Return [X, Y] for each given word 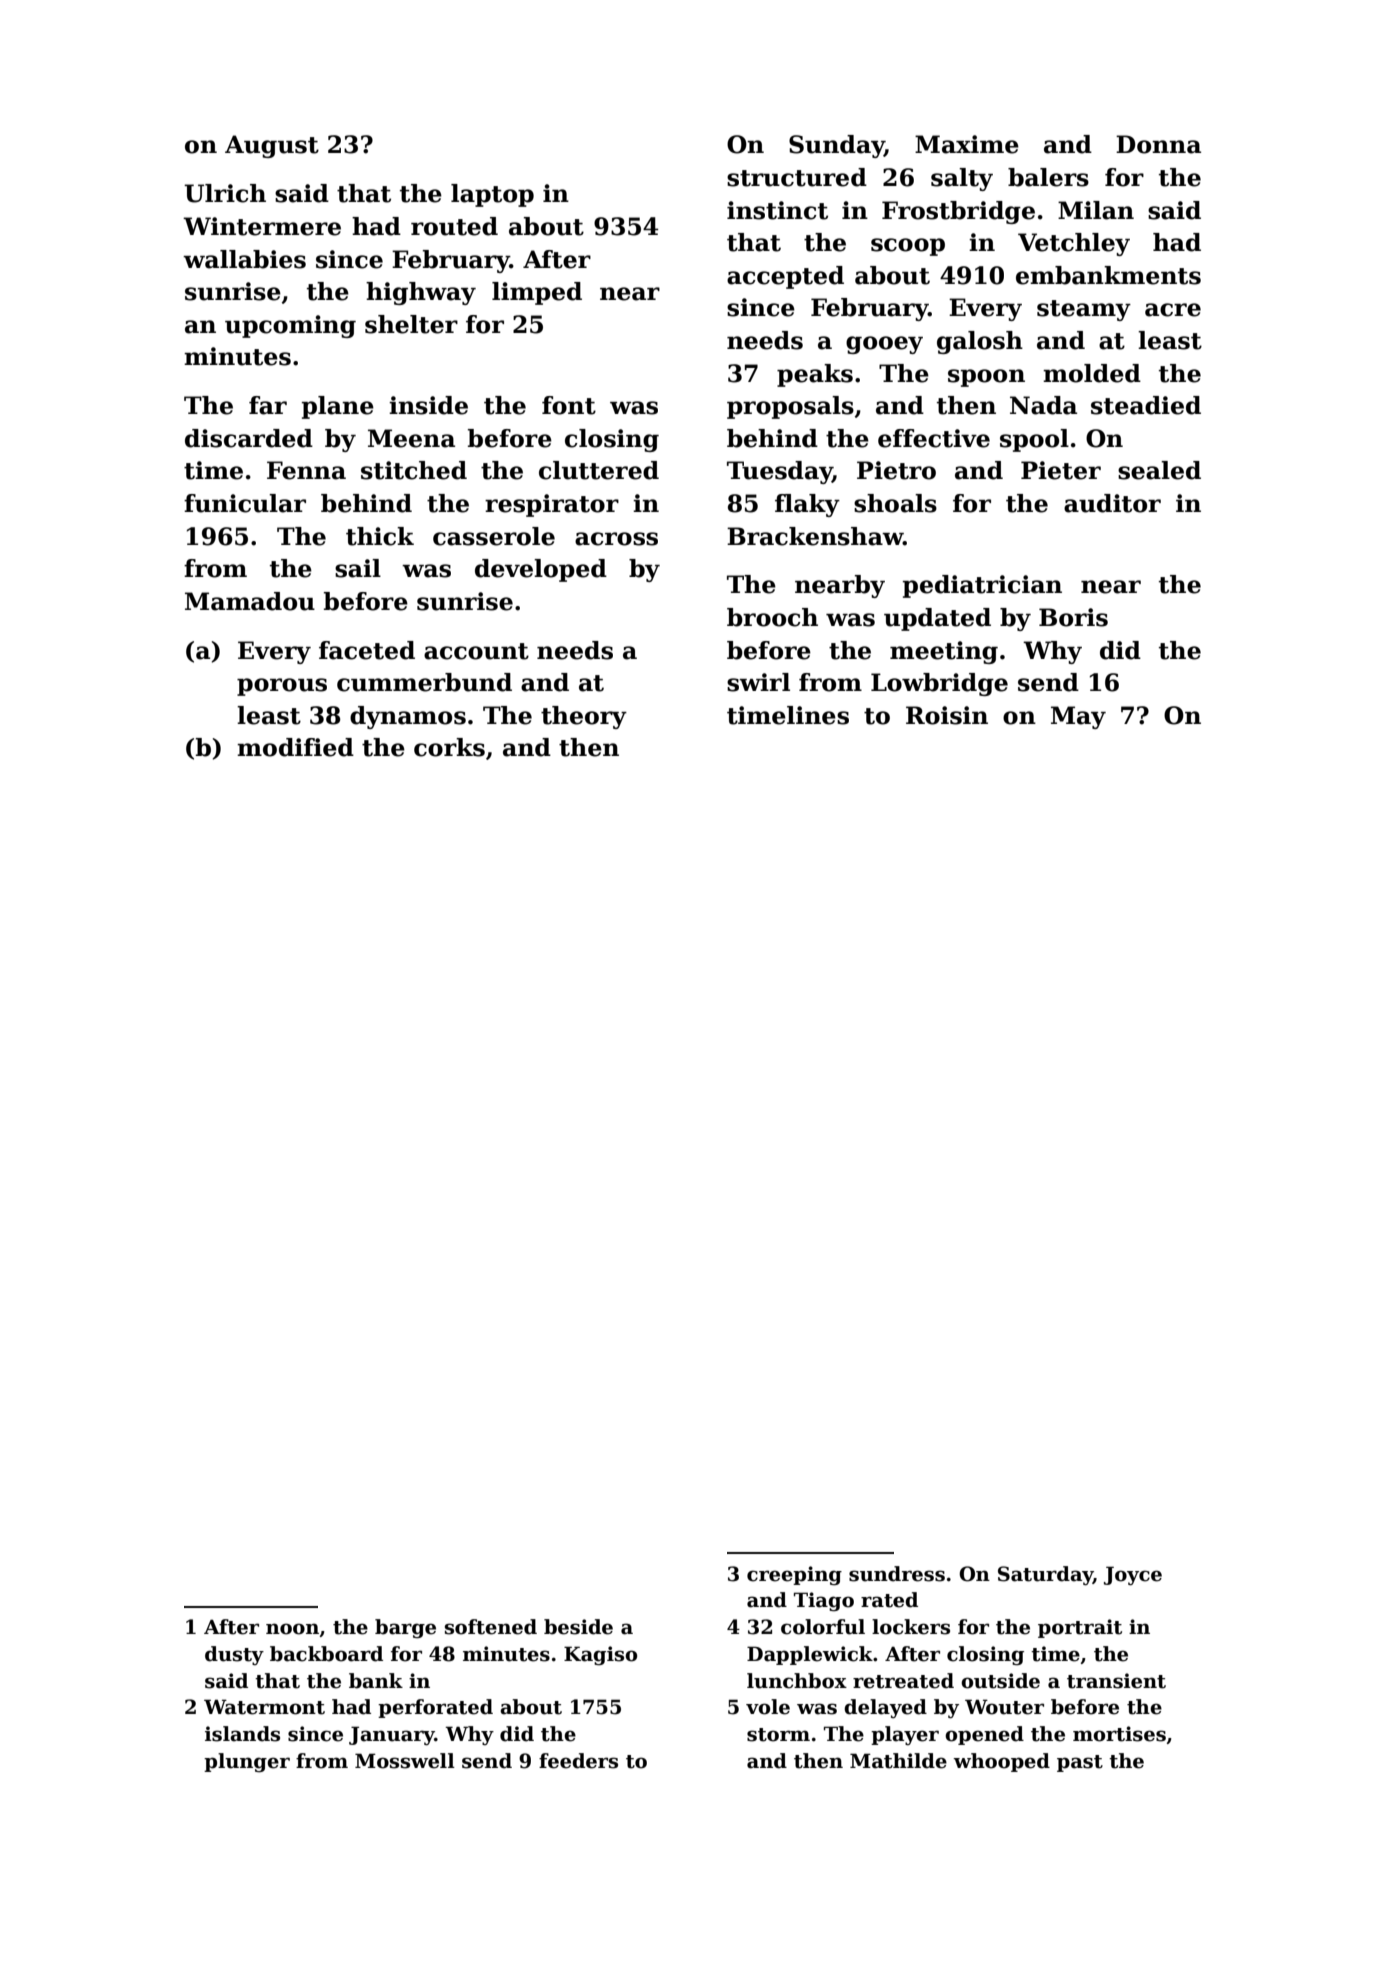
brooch [772, 617]
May [1078, 717]
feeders [578, 1761]
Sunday [836, 146]
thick [380, 536]
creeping [794, 1575]
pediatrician [982, 586]
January [392, 1735]
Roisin [947, 715]
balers [1048, 177]
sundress [897, 1574]
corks [449, 747]
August [272, 146]
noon [292, 1629]
